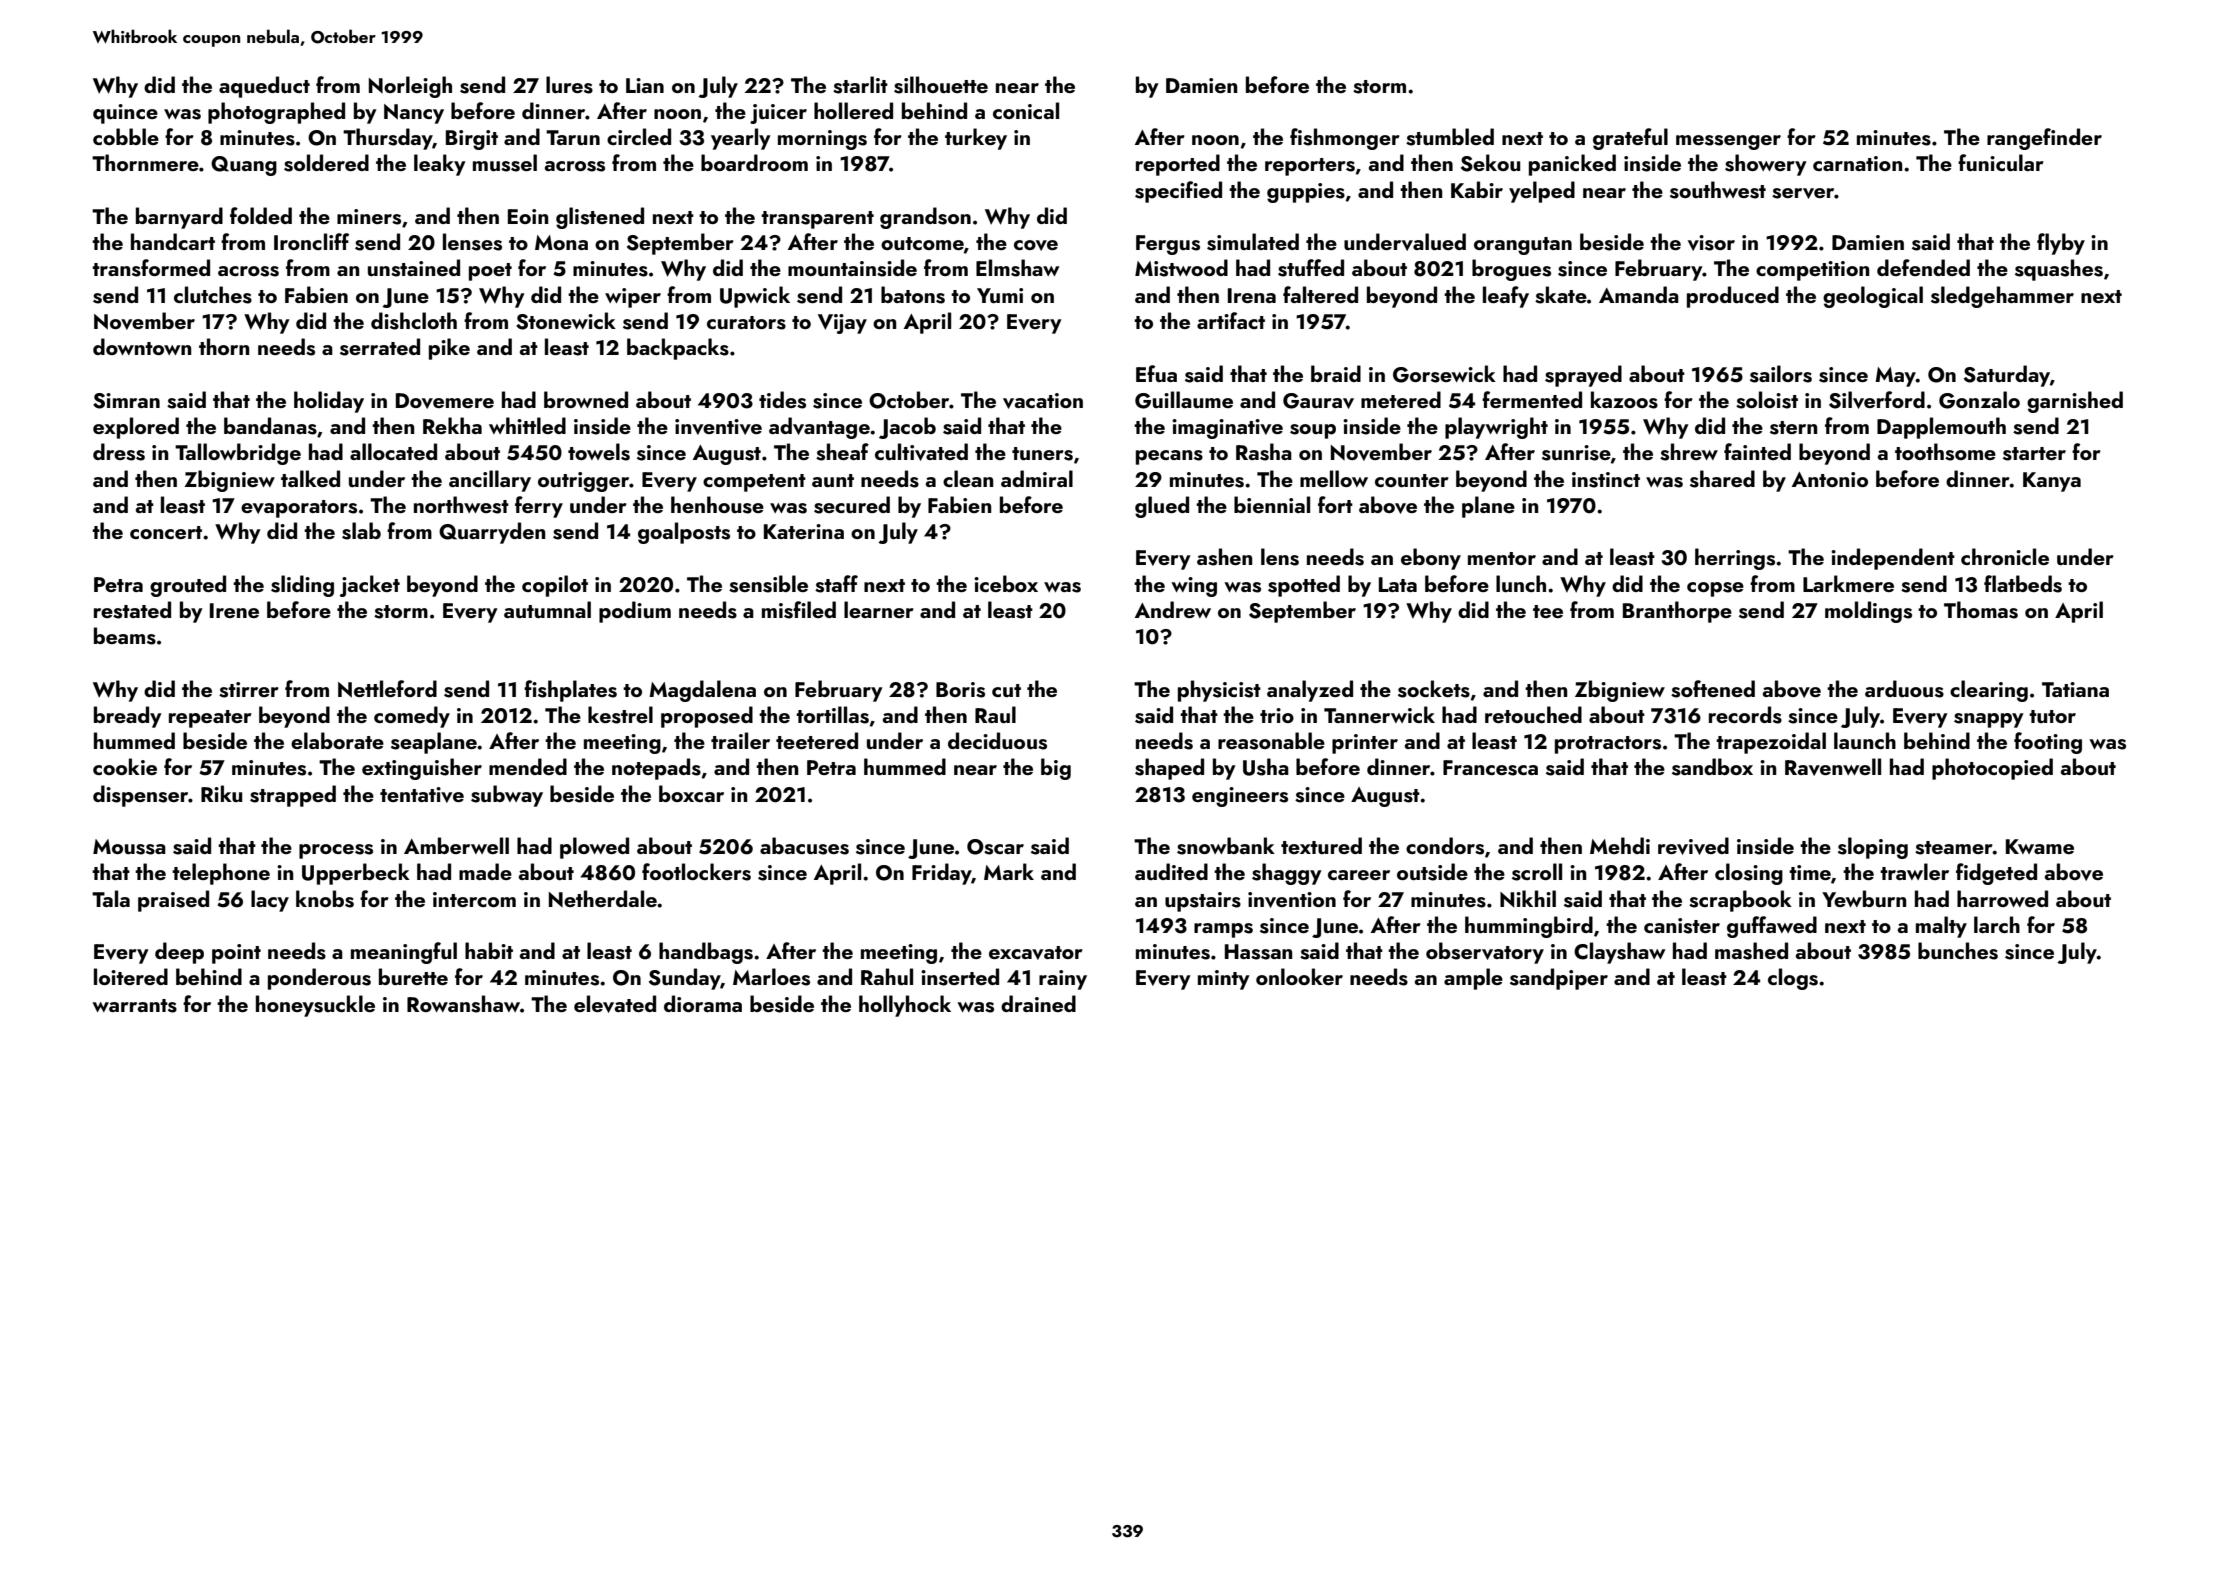 This screenshot has height=1572, width=2223. Describe the element at coordinates (315, 1006) in the screenshot. I see `honeysuckle` at that location.
